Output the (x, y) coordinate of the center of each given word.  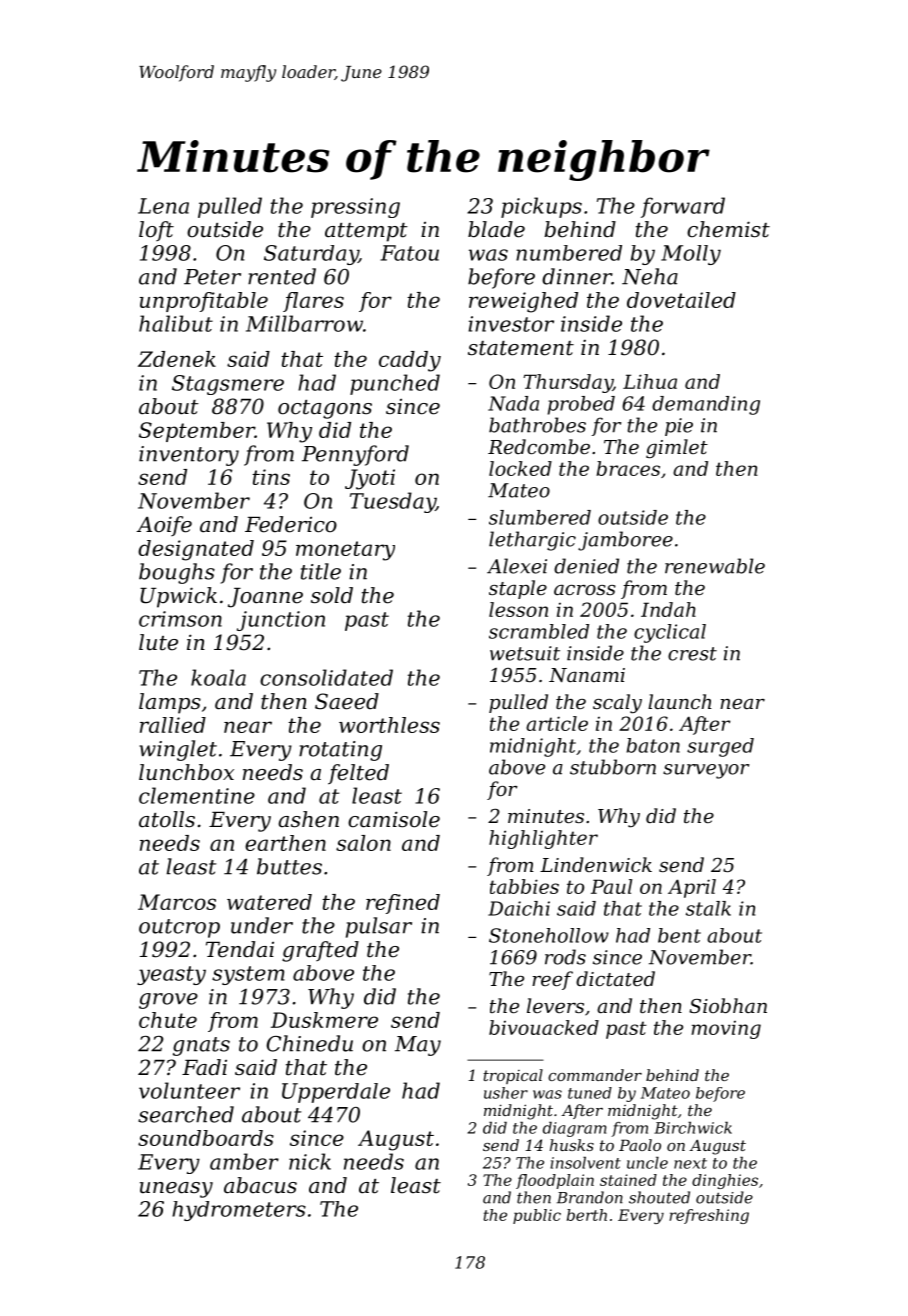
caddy (410, 361)
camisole (394, 819)
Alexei (517, 566)
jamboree (625, 541)
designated (196, 550)
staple (518, 589)
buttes (289, 866)
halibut (176, 323)
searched (186, 1114)
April (692, 888)
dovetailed (681, 300)
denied (586, 566)
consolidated (326, 677)
